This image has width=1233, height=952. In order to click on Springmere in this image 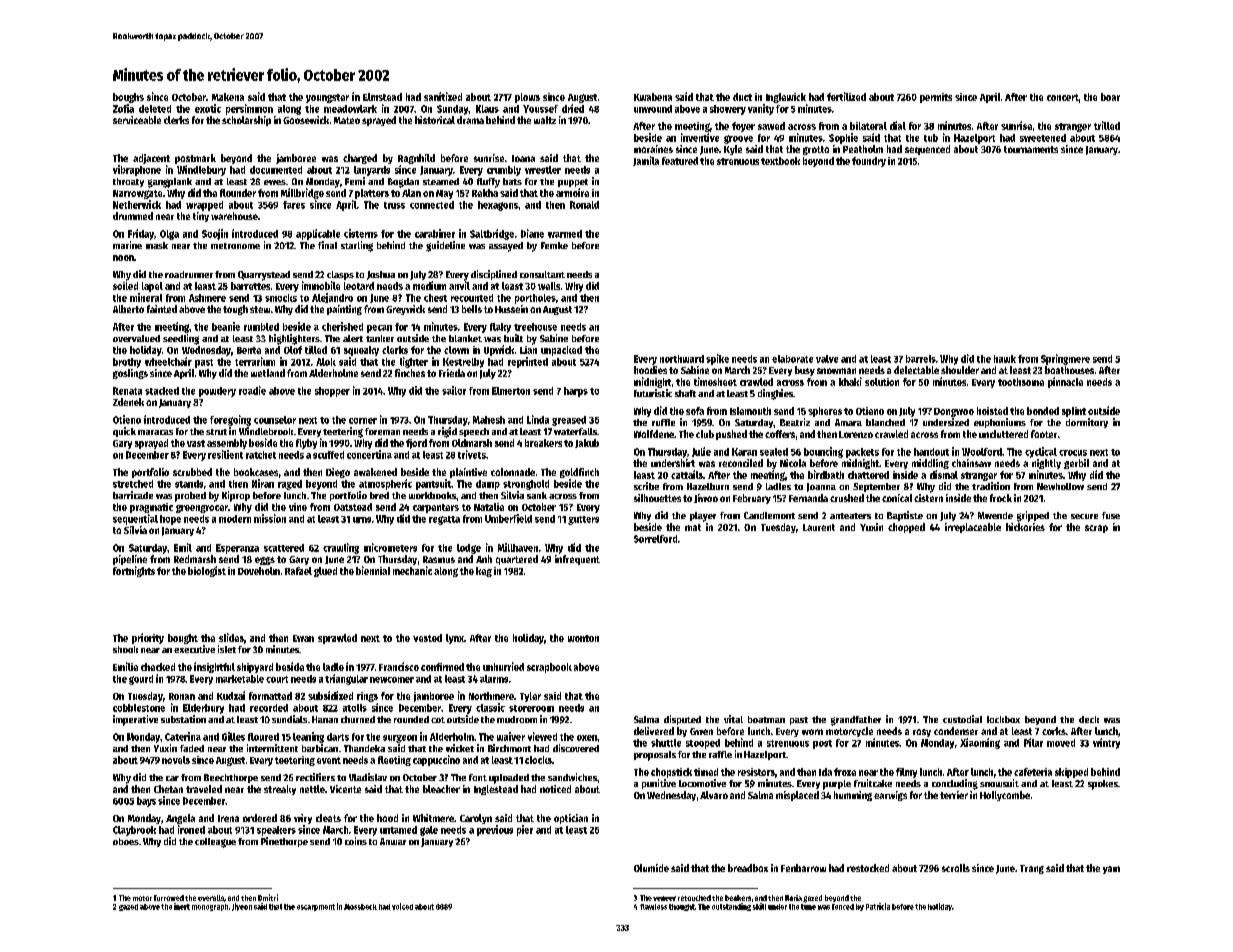, I will do `click(1065, 359)`.
